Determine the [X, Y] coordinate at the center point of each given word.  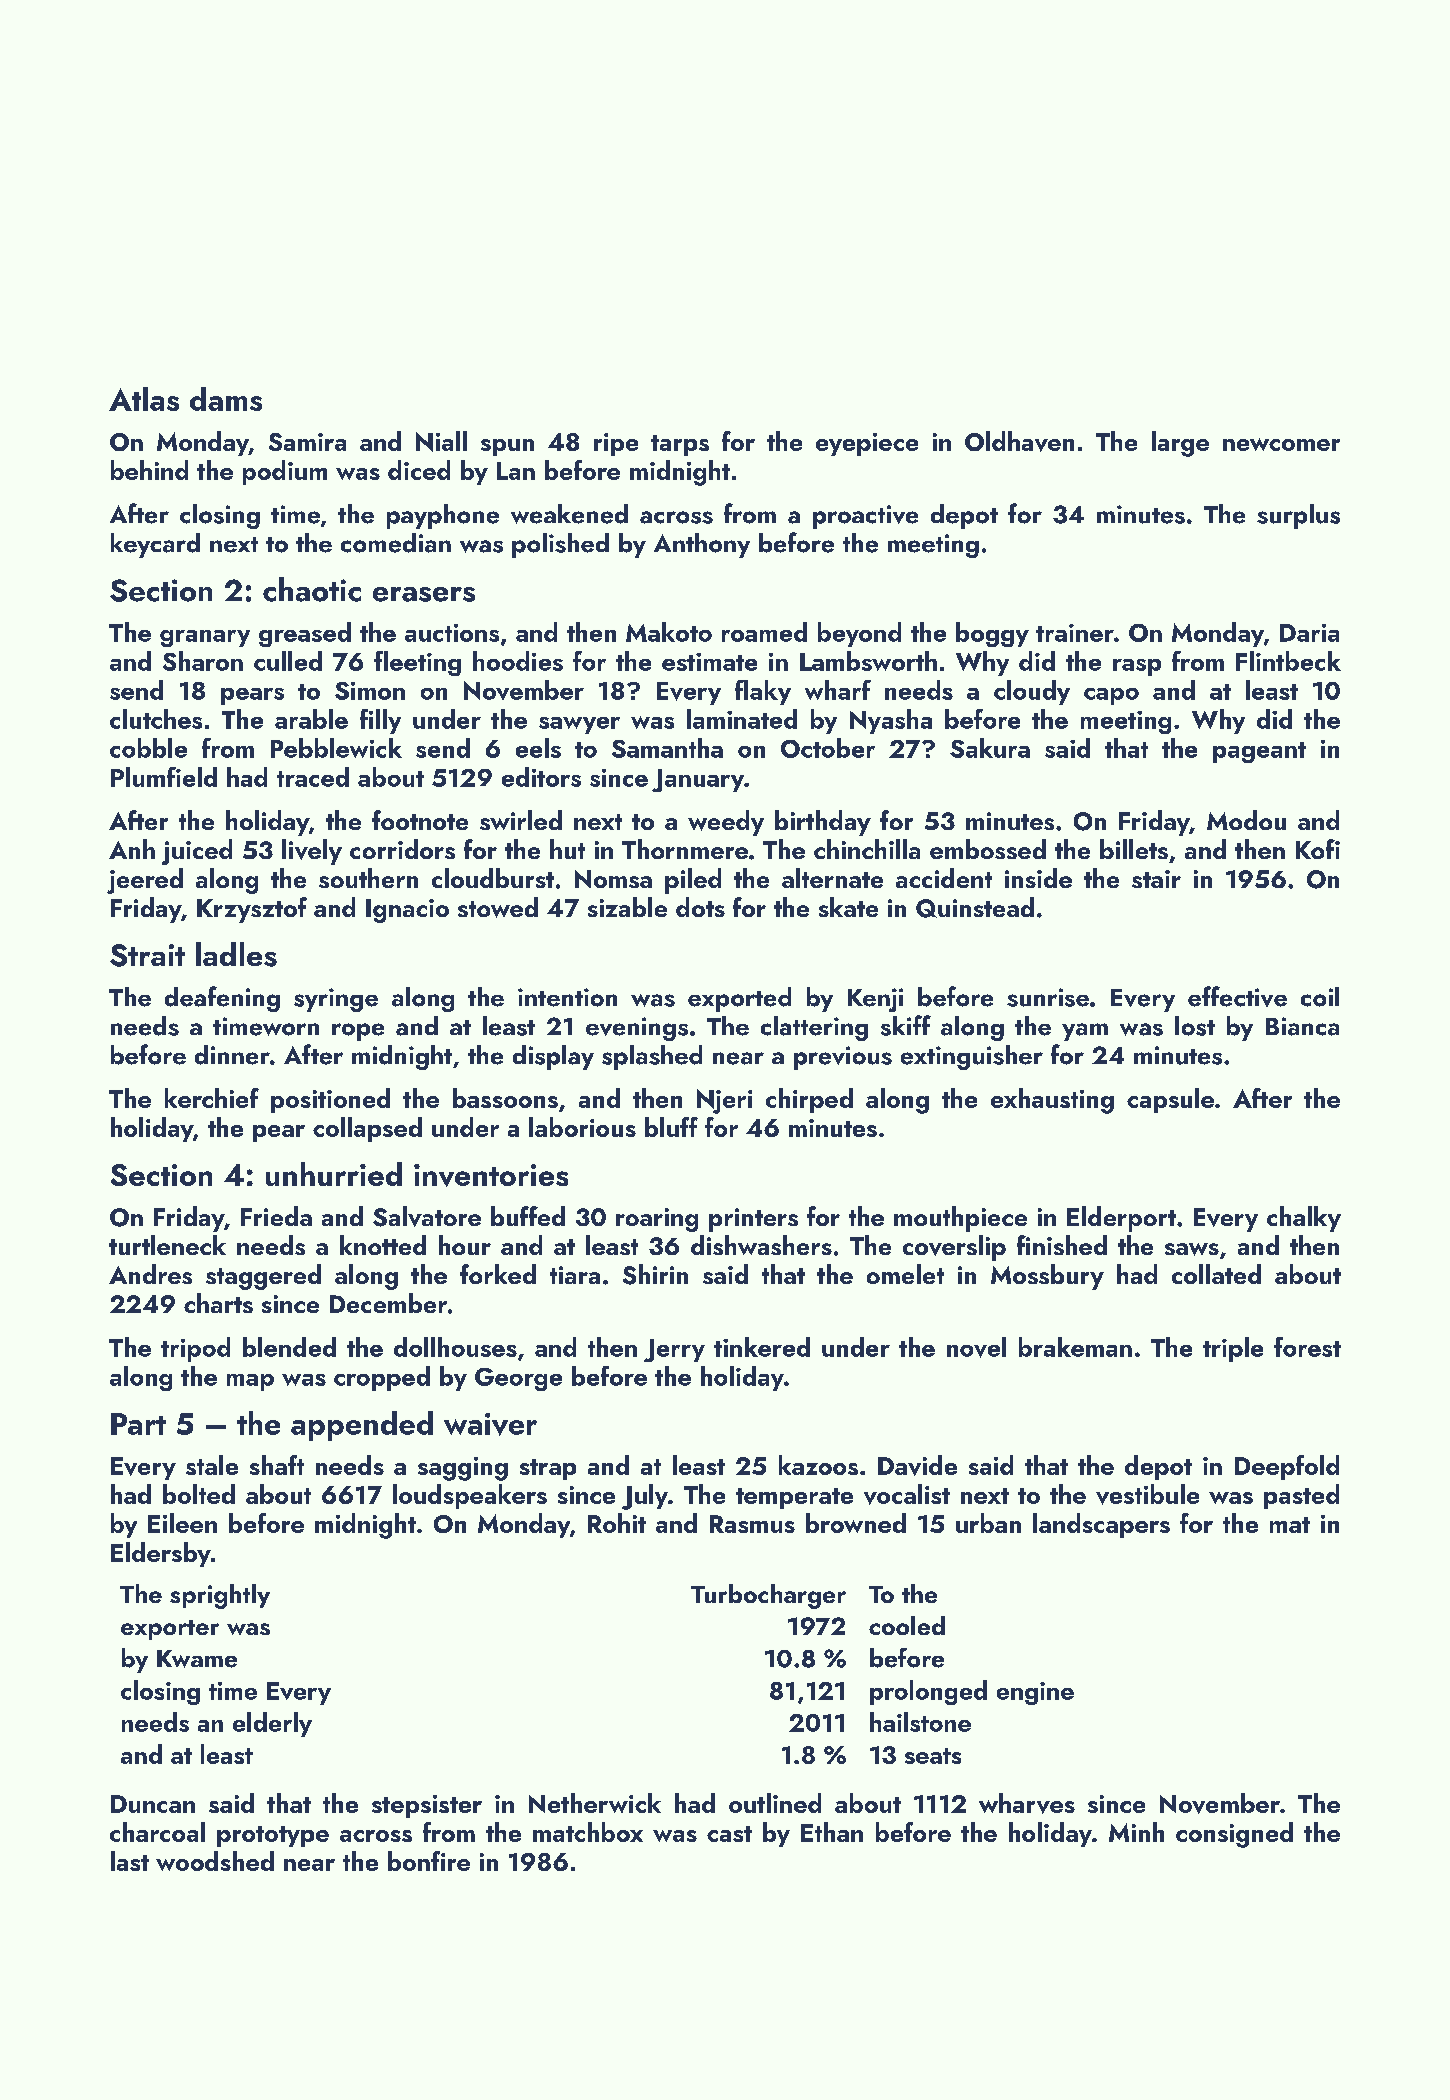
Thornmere [685, 849]
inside [1038, 878]
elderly [272, 1724]
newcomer [1281, 444]
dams [226, 399]
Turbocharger [768, 1596]
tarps [680, 445]
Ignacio [407, 911]
